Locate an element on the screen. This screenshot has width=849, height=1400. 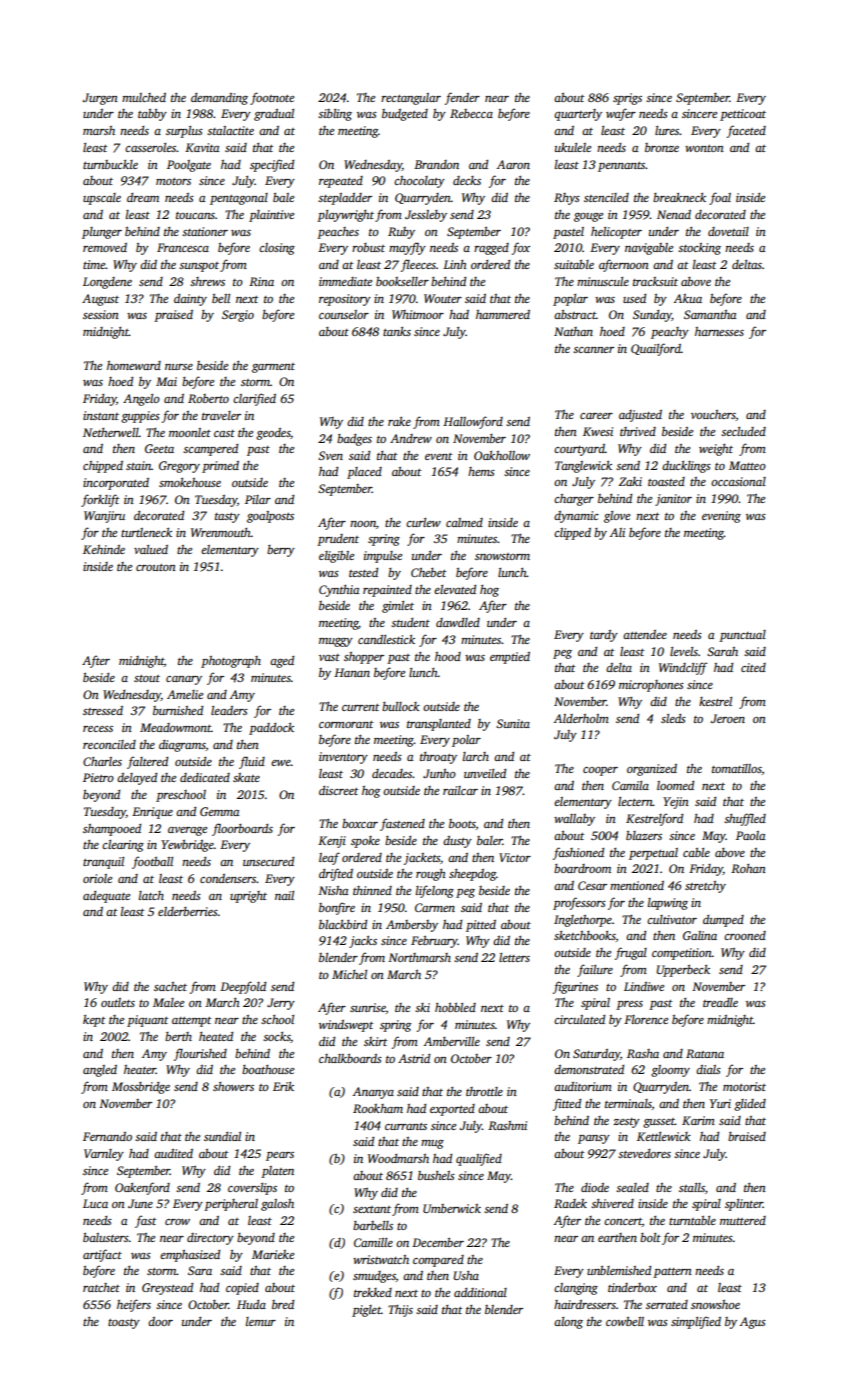
sleds is located at coordinates (673, 718).
